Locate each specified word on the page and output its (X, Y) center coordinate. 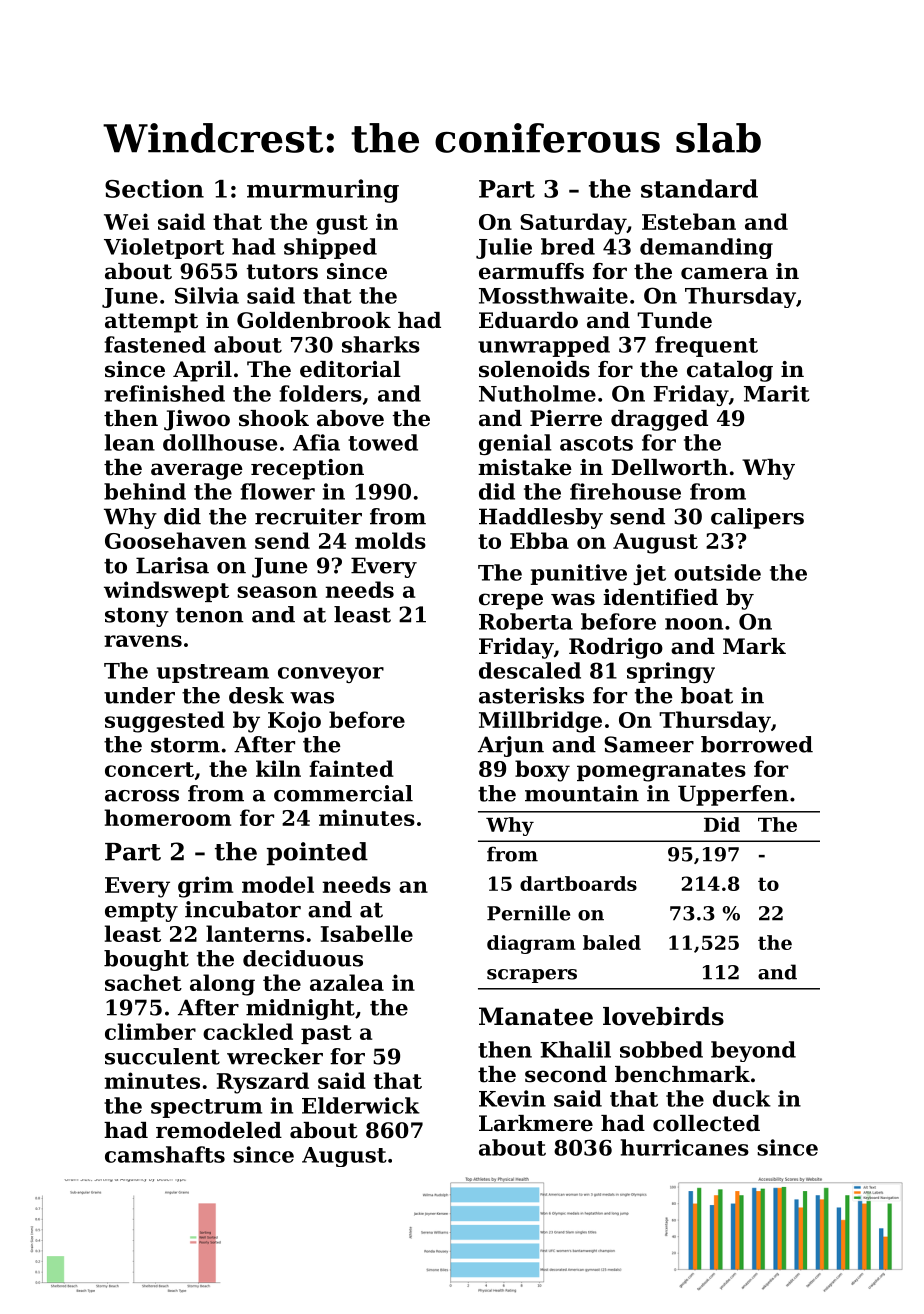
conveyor (331, 675)
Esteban (689, 221)
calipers (757, 518)
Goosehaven (175, 540)
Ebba (539, 540)
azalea (347, 982)
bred (568, 246)
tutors (282, 272)
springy (671, 672)
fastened (155, 344)
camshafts (165, 1154)
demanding (706, 248)
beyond (753, 1051)
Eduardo (528, 320)
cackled (248, 1031)
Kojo (294, 722)
